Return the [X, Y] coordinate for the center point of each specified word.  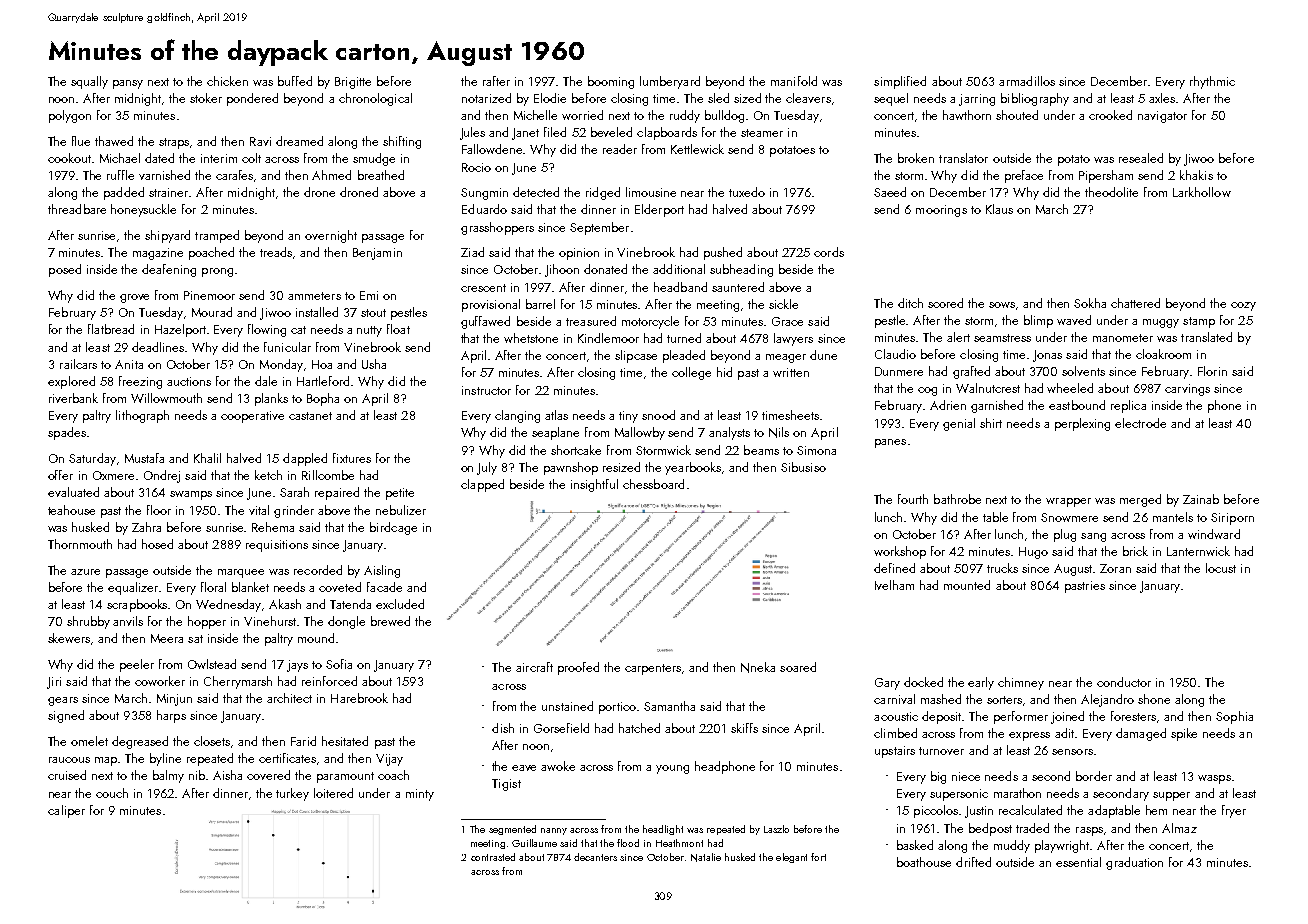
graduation [1134, 863]
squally [89, 82]
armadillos [1027, 81]
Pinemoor [209, 295]
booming [611, 82]
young [672, 769]
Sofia [339, 664]
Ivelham [894, 585]
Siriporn [1232, 519]
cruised [67, 775]
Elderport [659, 210]
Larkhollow [1202, 192]
